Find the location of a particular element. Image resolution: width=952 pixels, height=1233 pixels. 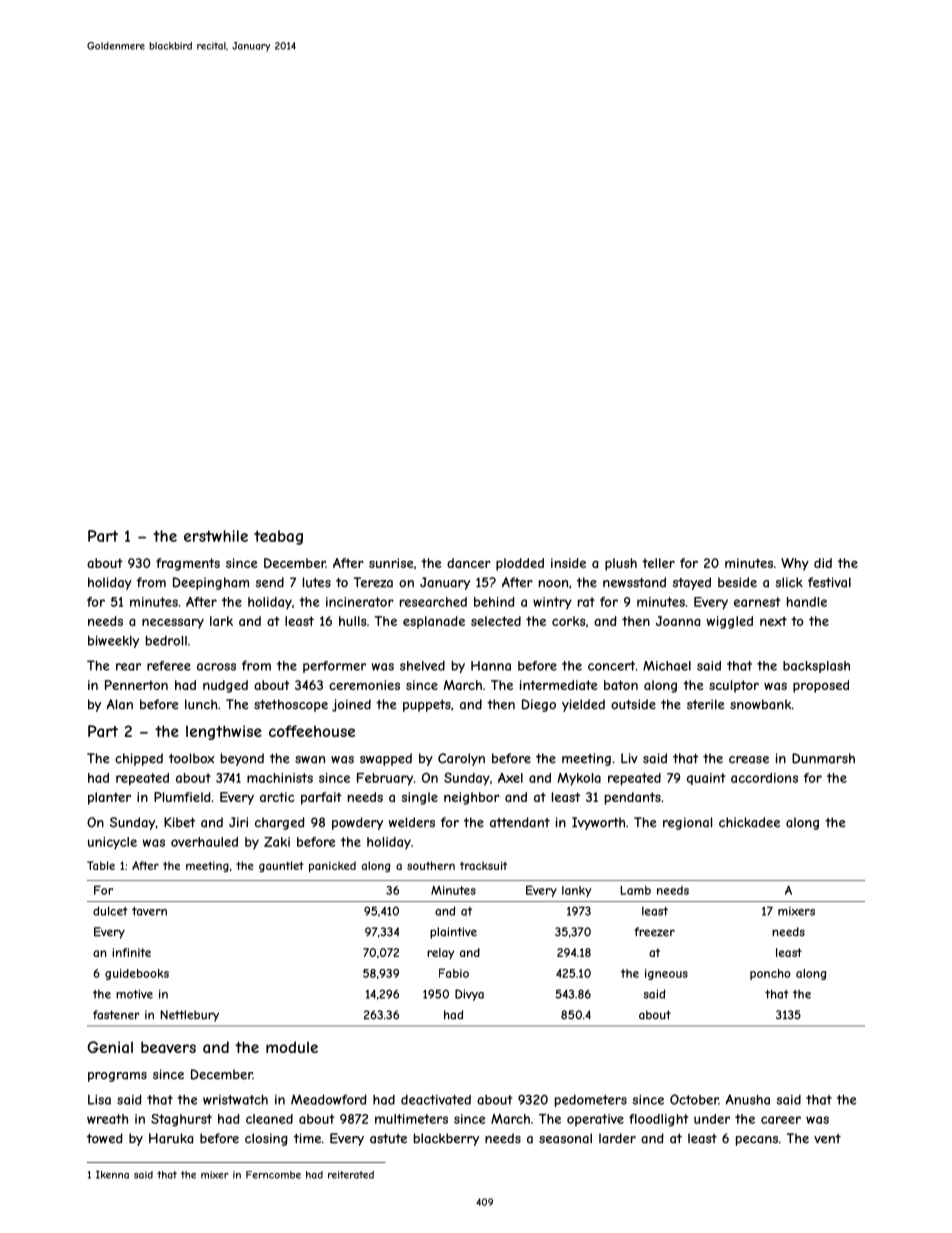

Alan is located at coordinates (119, 704).
